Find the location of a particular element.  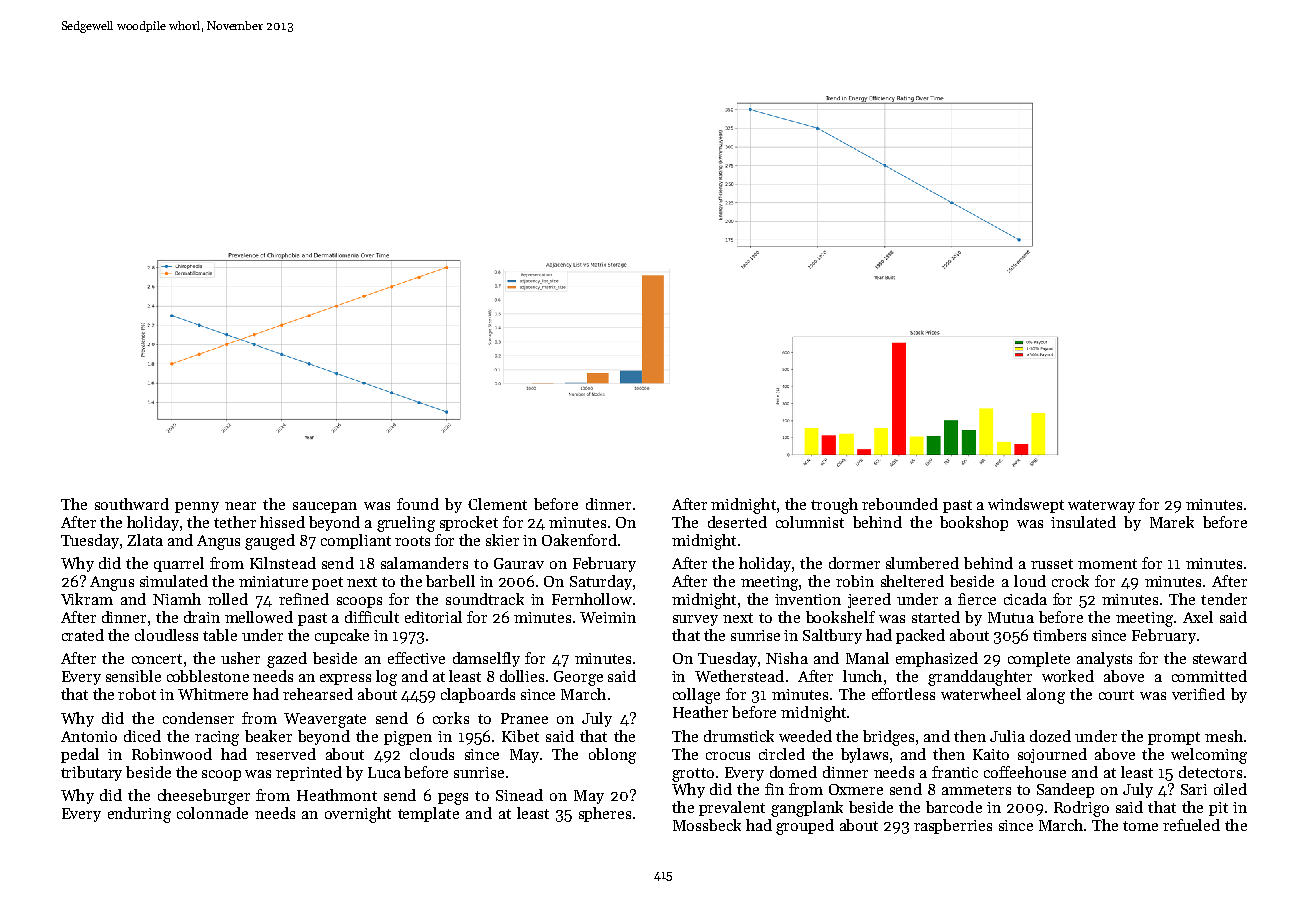

started is located at coordinates (936, 617).
